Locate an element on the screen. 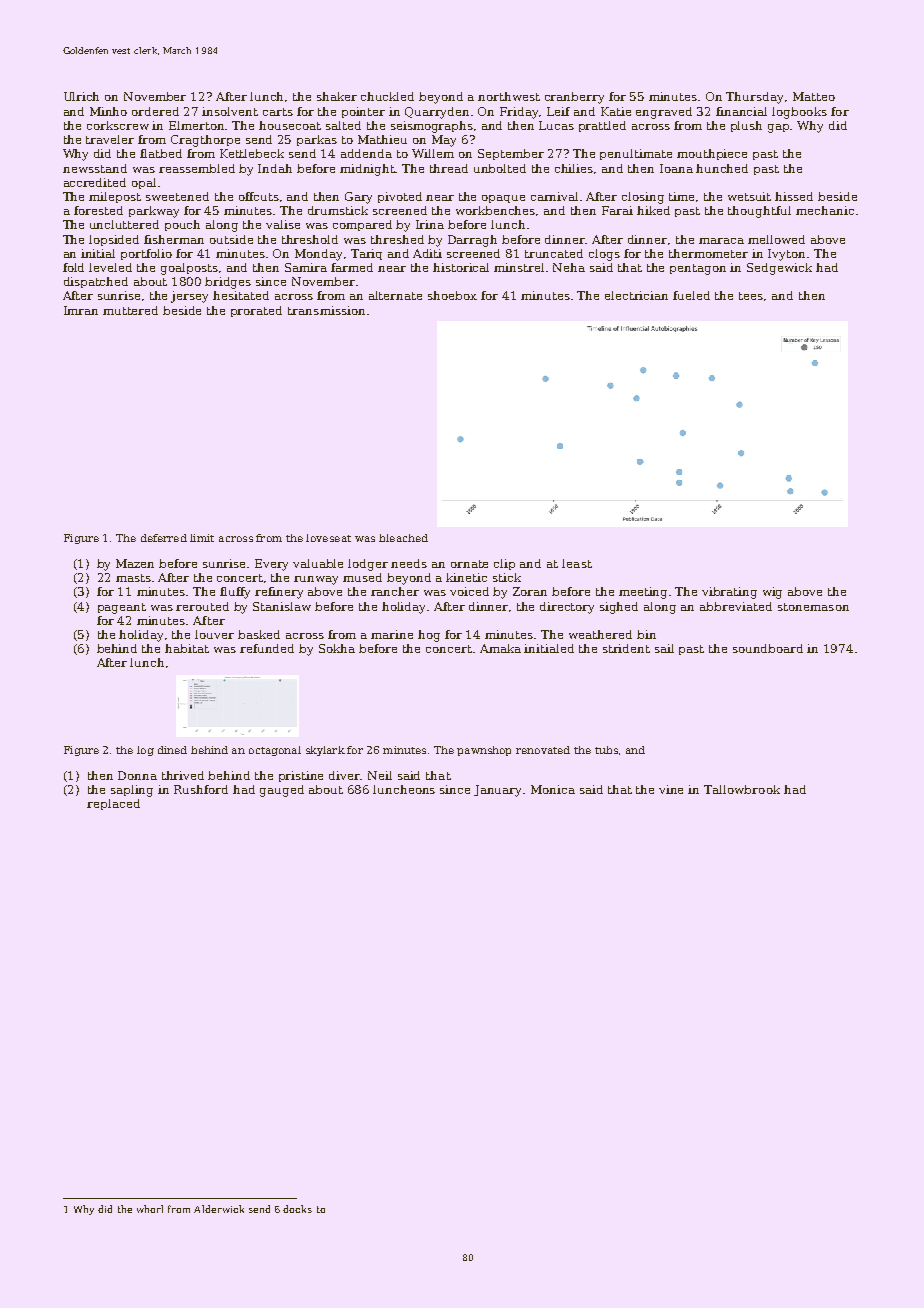 This screenshot has height=1308, width=924. Leif is located at coordinates (558, 111).
